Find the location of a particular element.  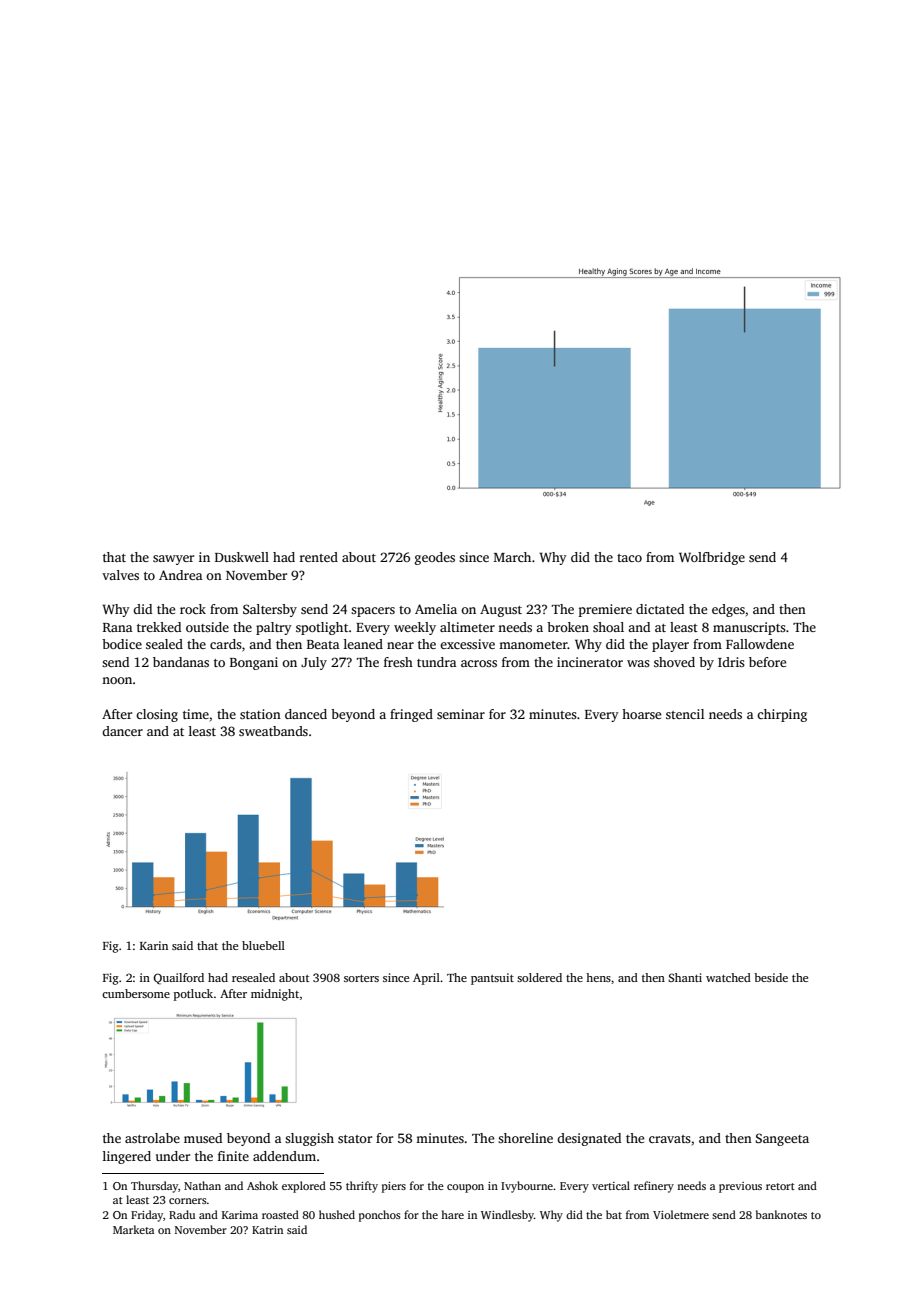

sawyer is located at coordinates (173, 560).
